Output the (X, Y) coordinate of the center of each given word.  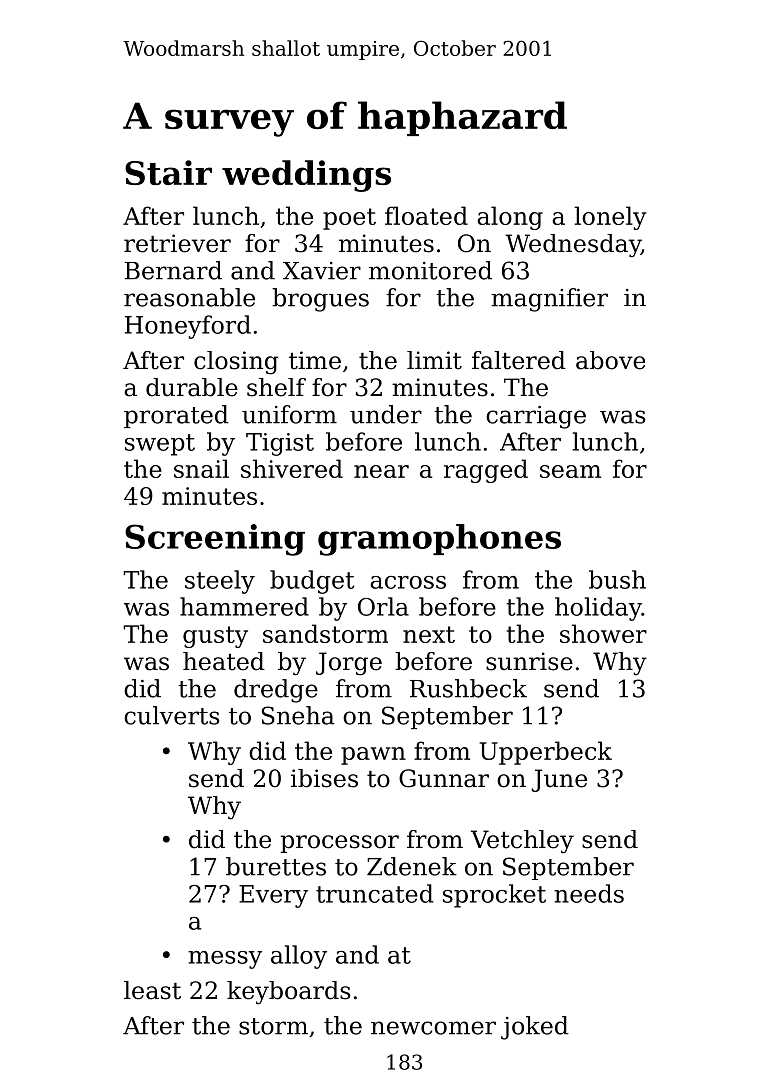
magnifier (549, 300)
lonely (610, 218)
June (559, 780)
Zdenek (412, 866)
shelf (276, 387)
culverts (171, 715)
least (152, 990)
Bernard (173, 270)
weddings (306, 176)
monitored (430, 270)
